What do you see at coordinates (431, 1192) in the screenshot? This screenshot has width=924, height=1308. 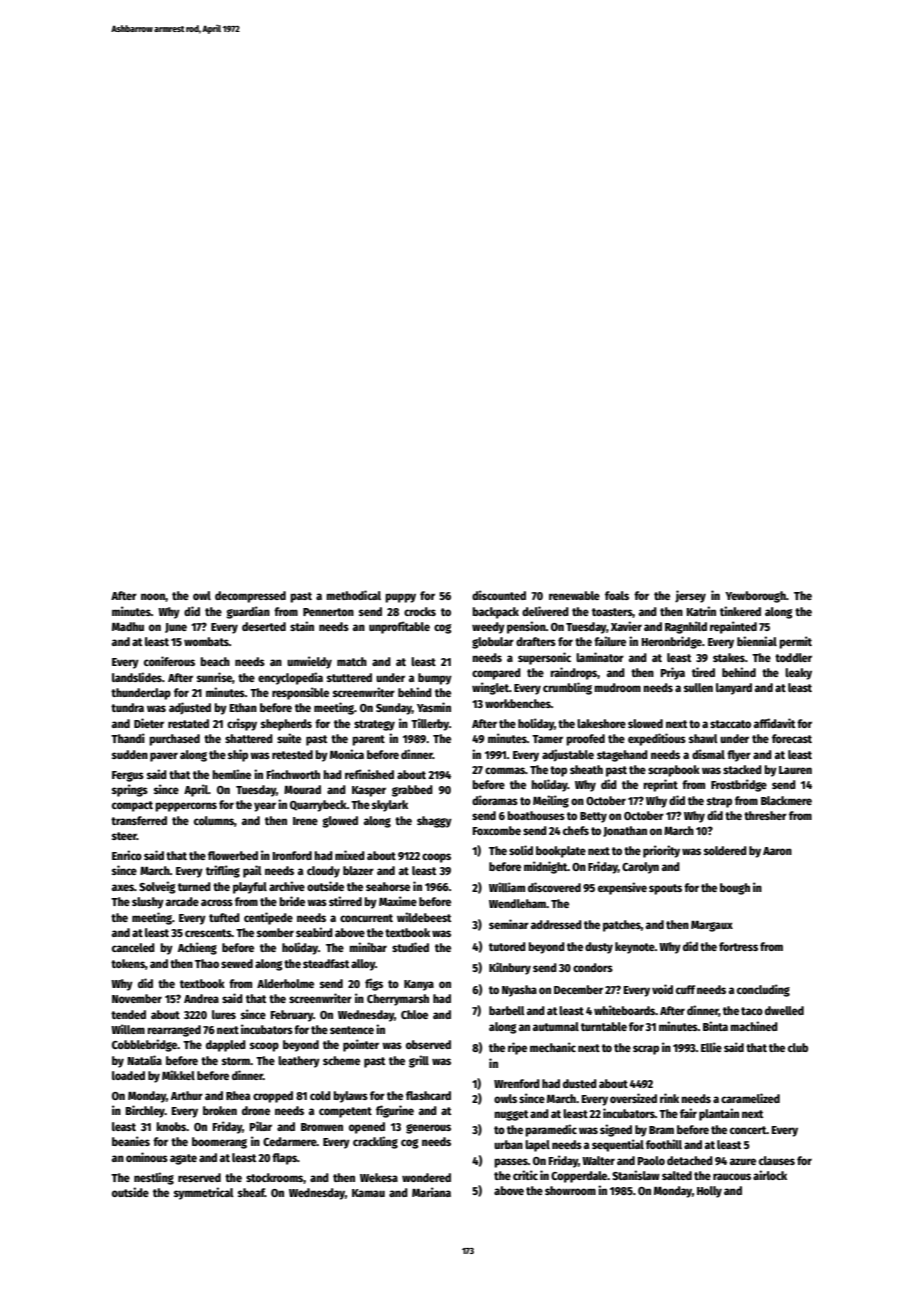 I see `Mariana` at bounding box center [431, 1192].
